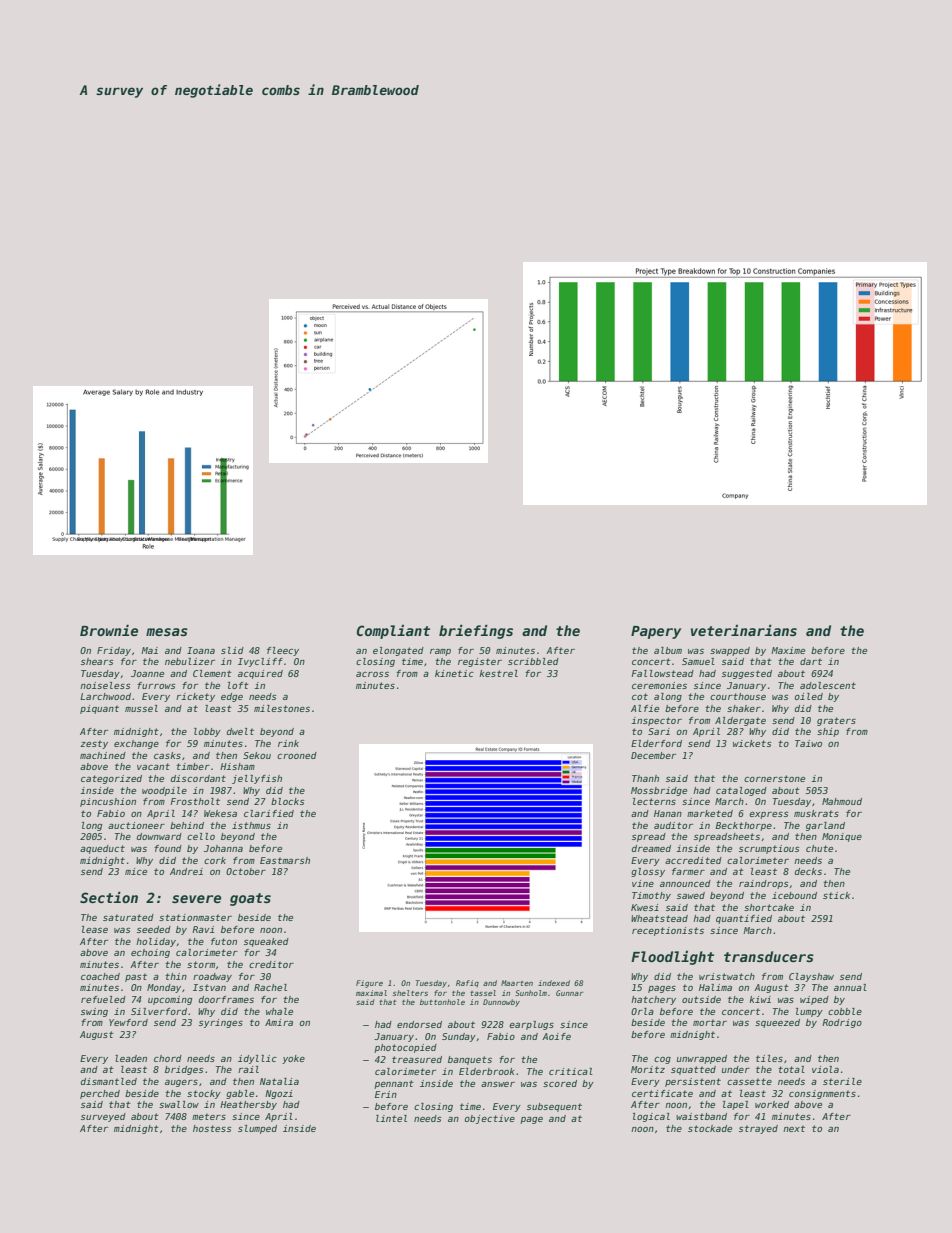 The height and width of the image is (1233, 952). I want to click on mesas, so click(167, 632).
